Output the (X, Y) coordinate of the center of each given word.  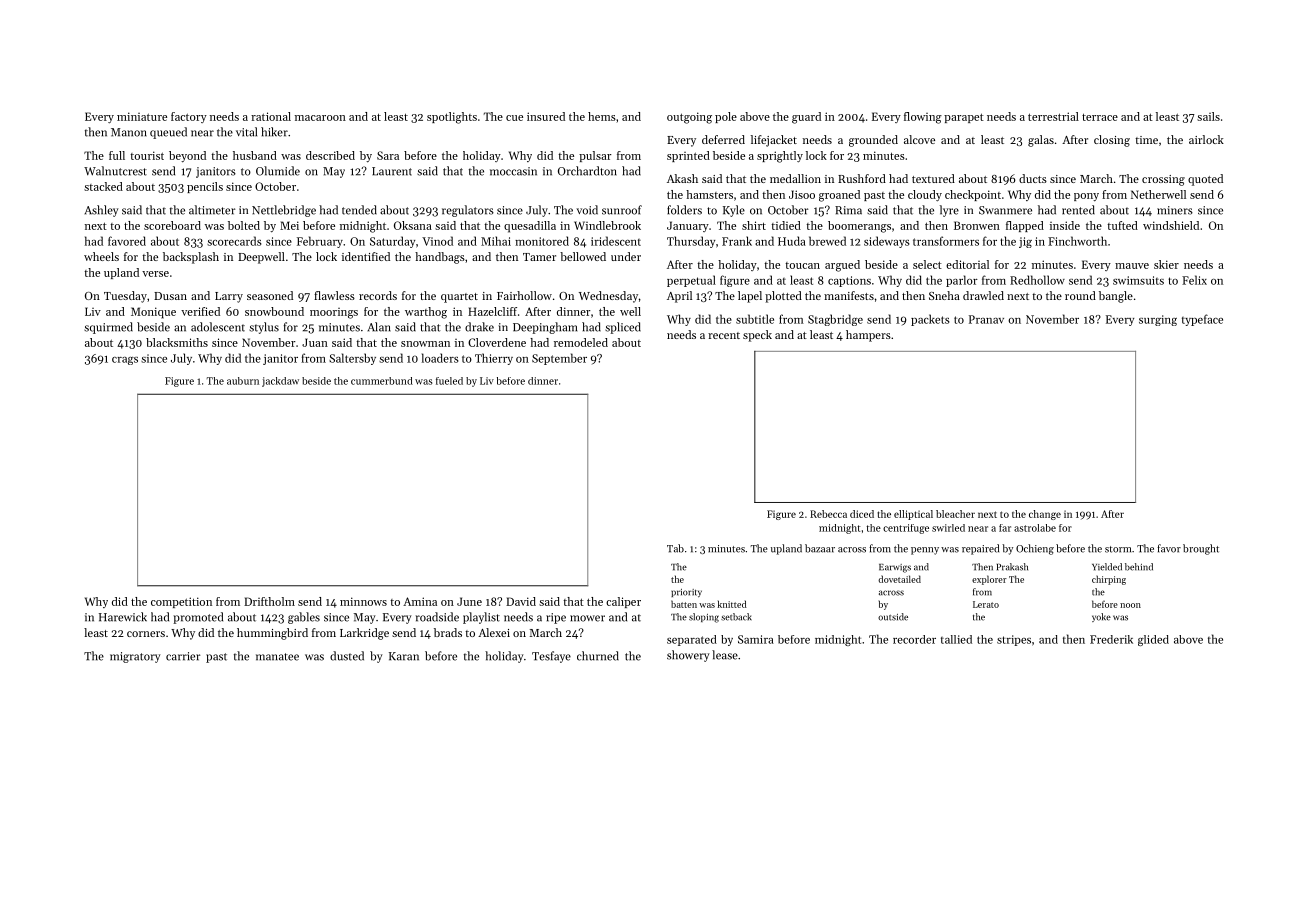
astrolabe (1035, 528)
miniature (142, 116)
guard (806, 118)
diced (862, 514)
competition (181, 602)
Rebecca (828, 514)
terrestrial (1053, 116)
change (1045, 515)
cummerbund (382, 381)
